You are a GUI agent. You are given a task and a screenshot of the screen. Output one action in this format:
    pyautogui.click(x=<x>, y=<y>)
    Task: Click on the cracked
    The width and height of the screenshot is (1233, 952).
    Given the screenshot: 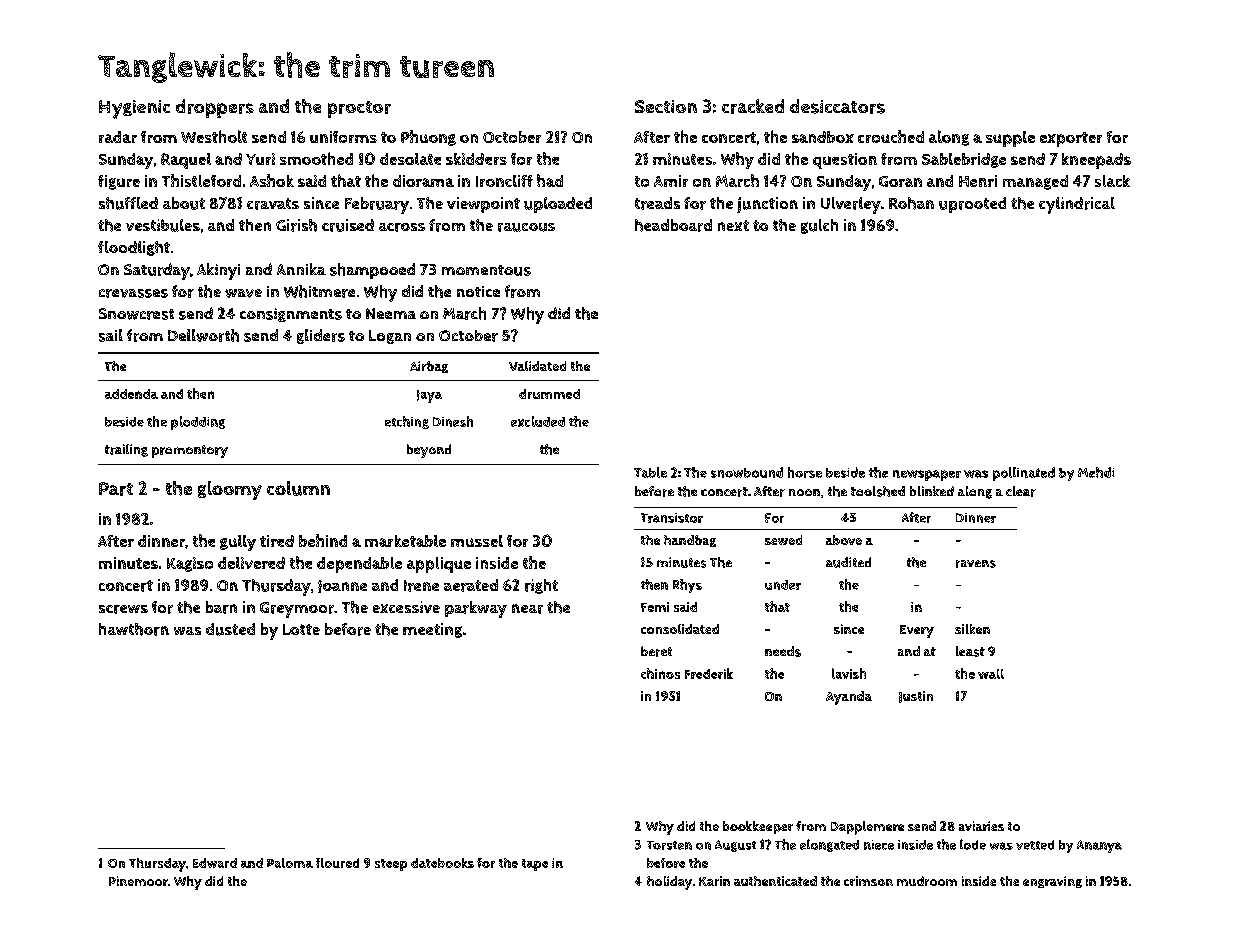 What is the action you would take?
    pyautogui.click(x=753, y=106)
